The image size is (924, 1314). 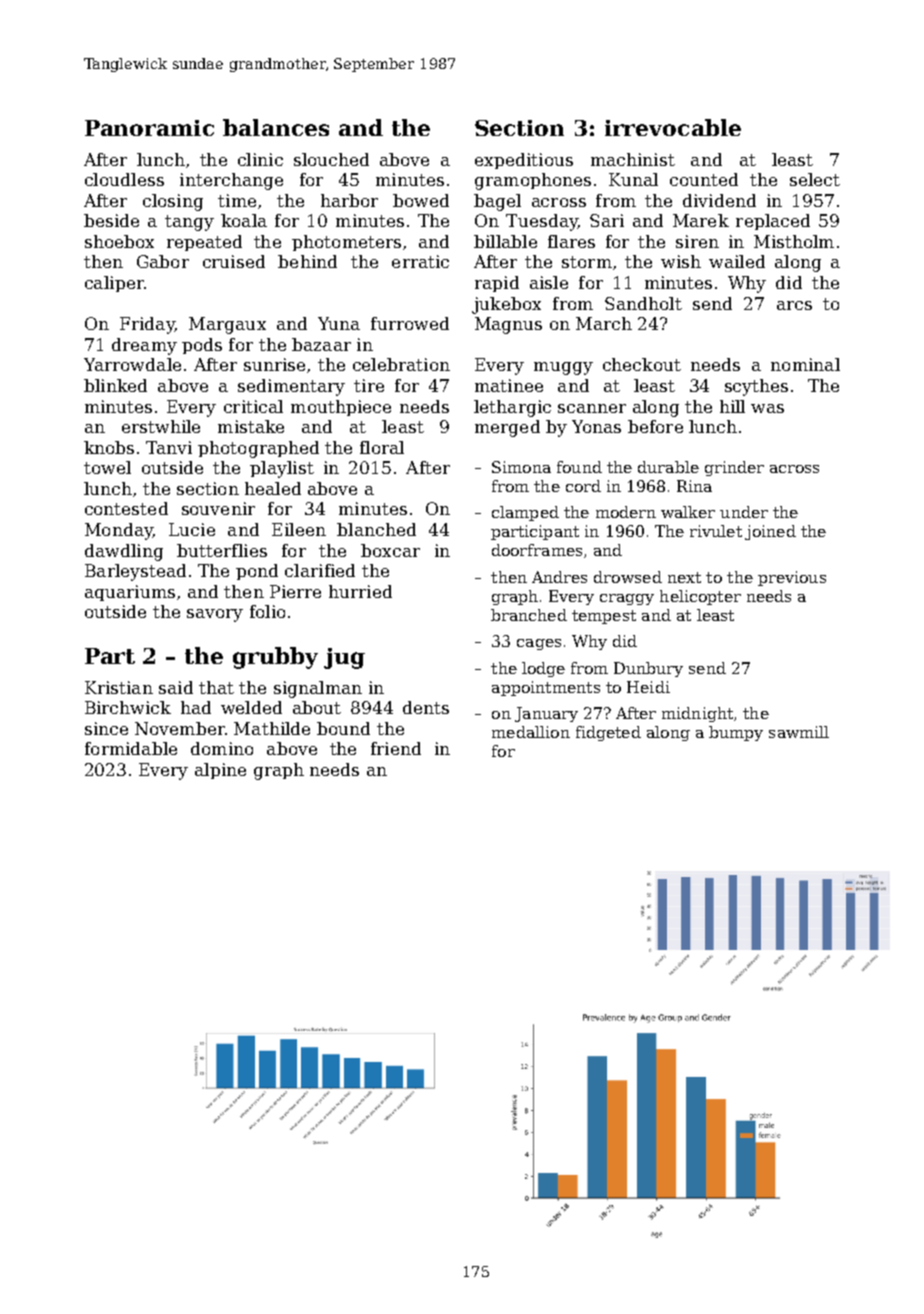 I want to click on sawmill, so click(x=799, y=732).
